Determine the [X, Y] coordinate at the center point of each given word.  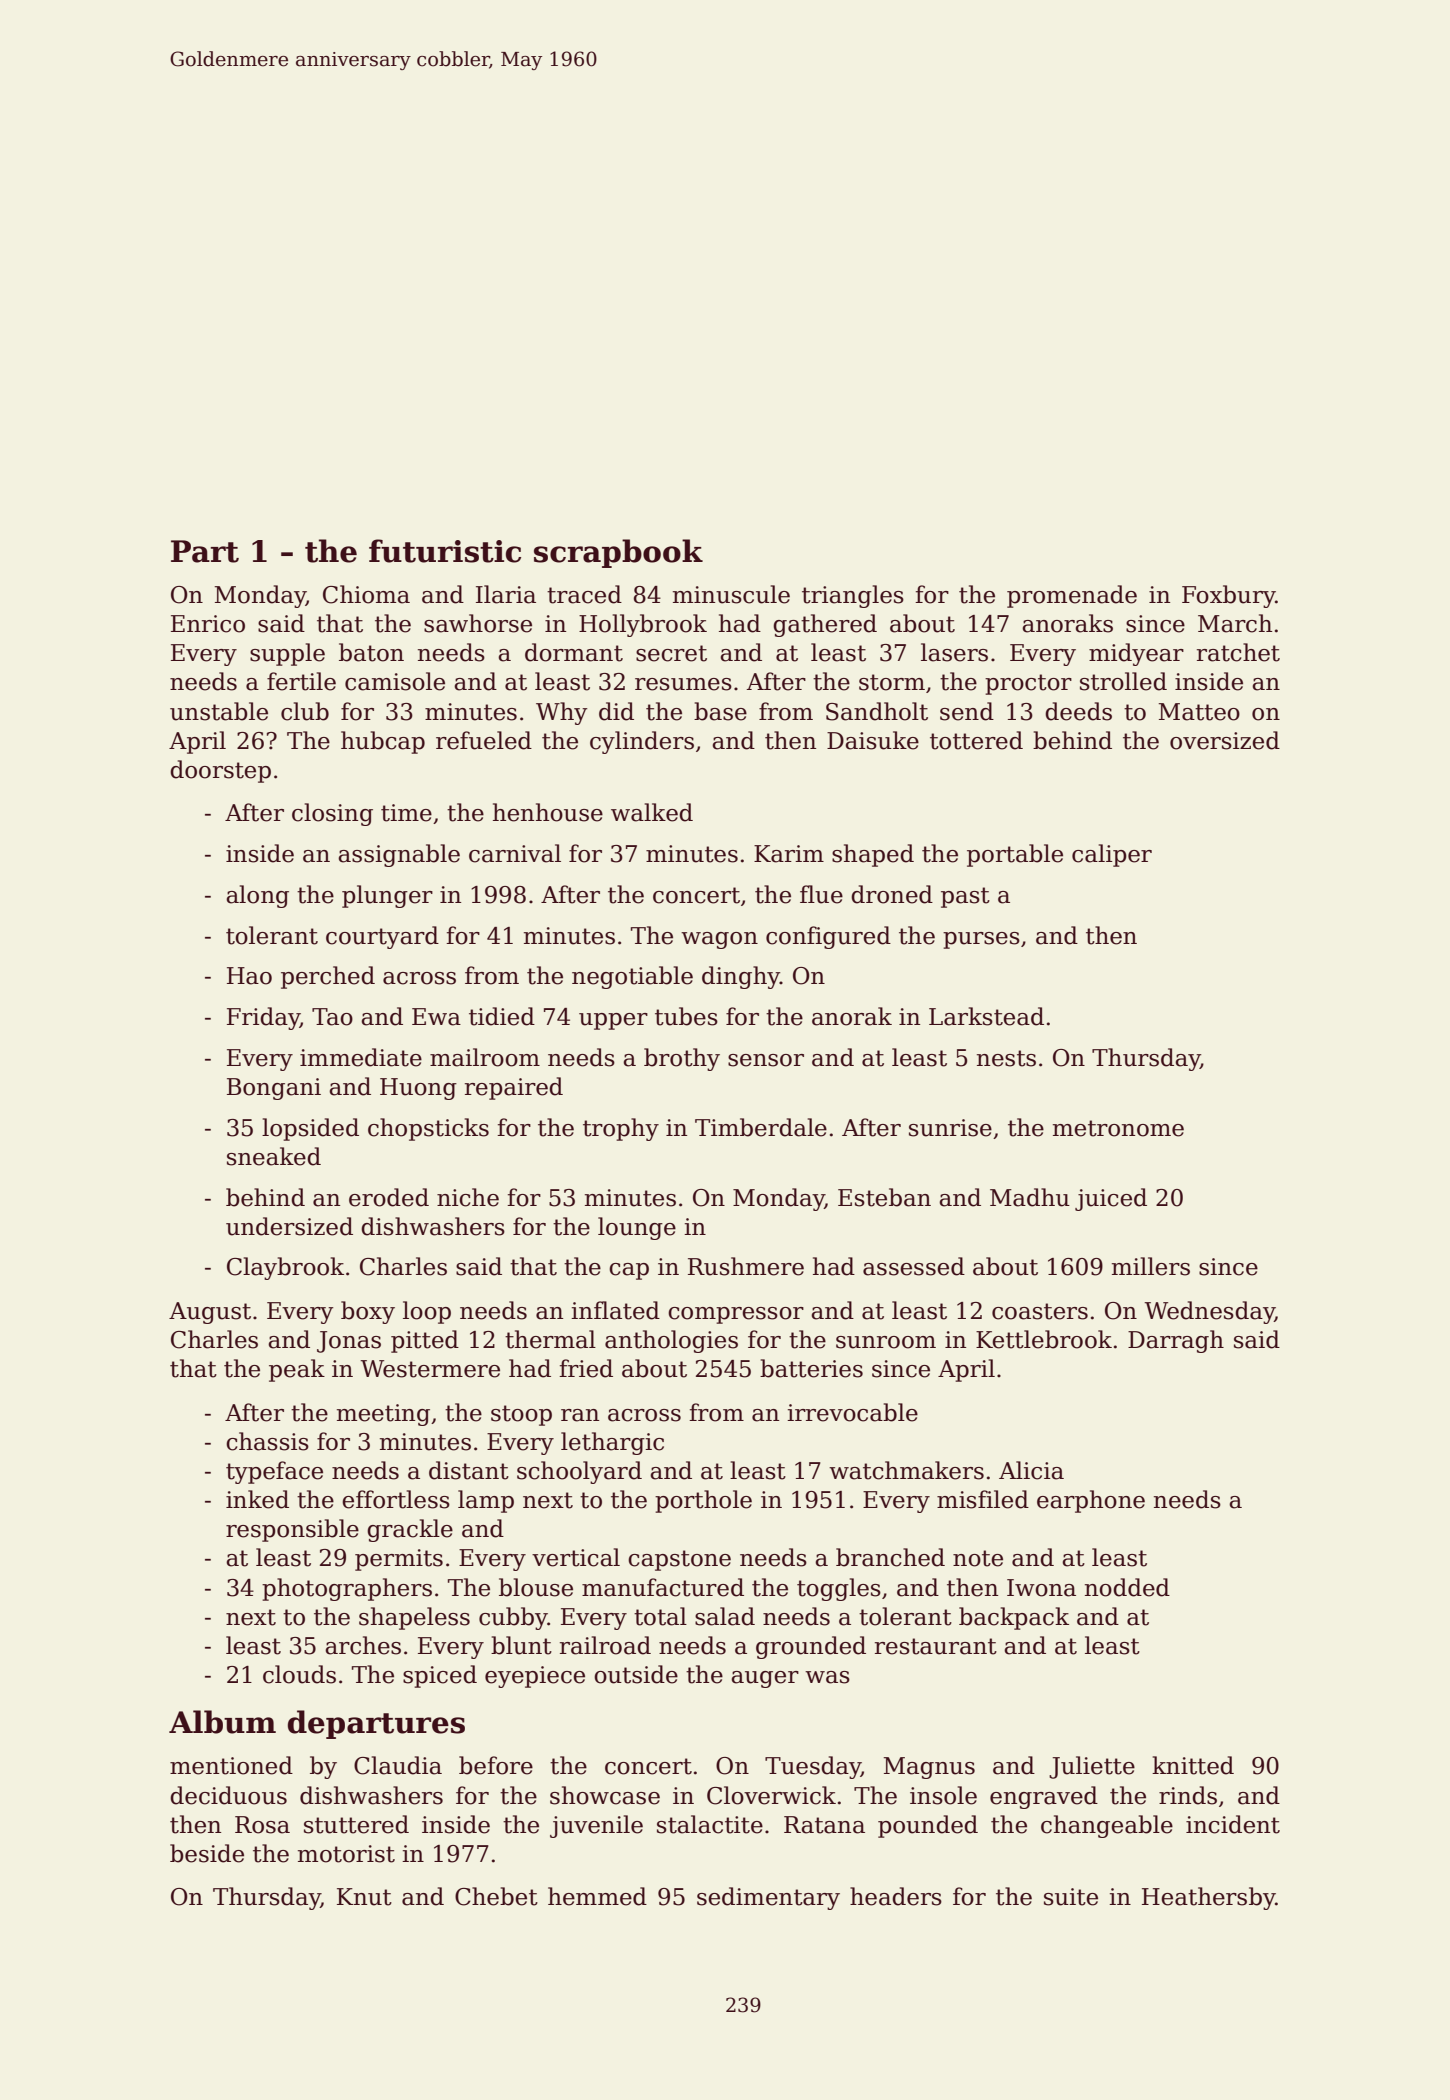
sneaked [274, 1156]
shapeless [414, 1618]
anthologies [671, 1341]
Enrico [208, 624]
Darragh [1176, 1341]
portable [1015, 855]
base [720, 711]
